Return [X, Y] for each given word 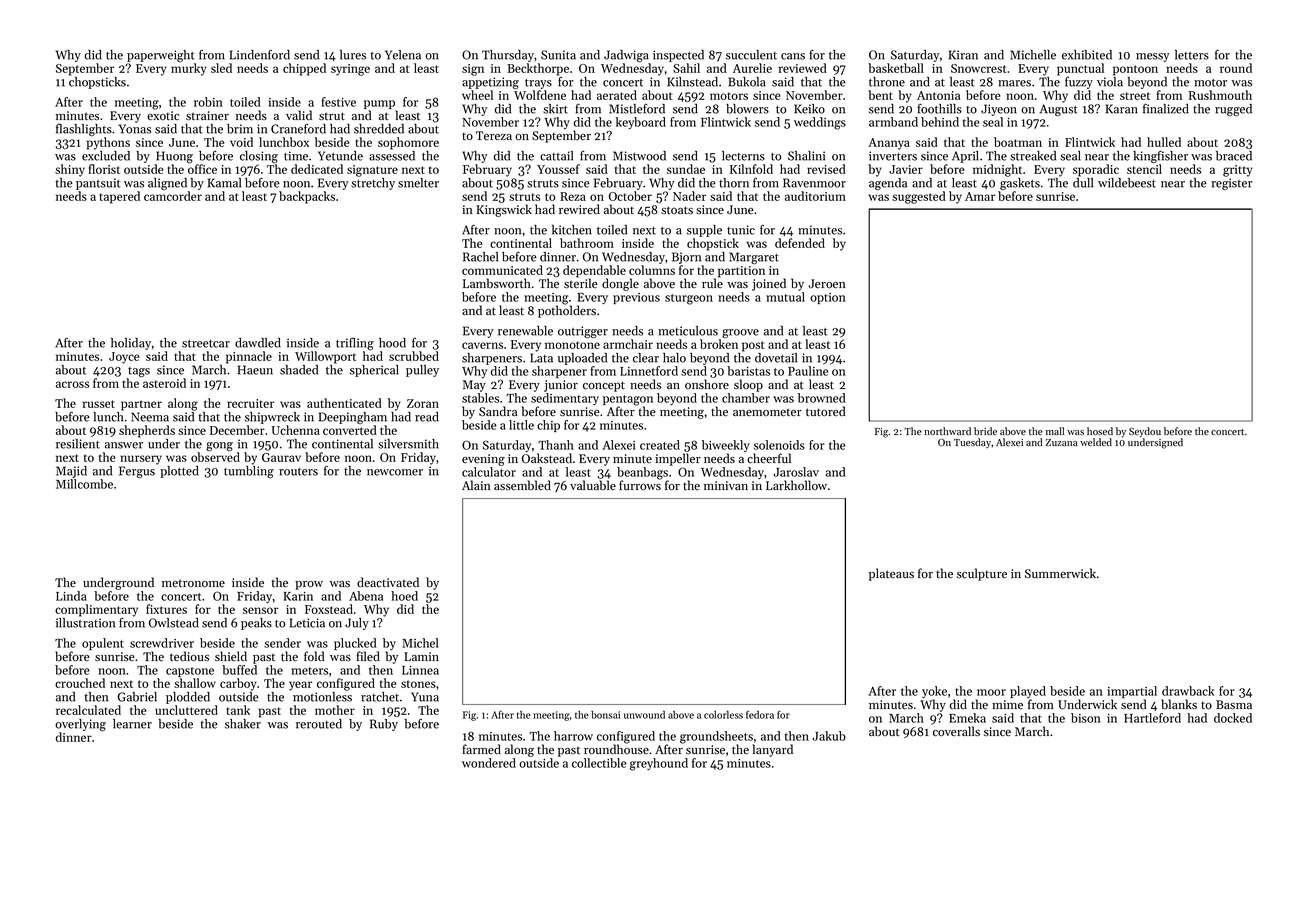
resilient [78, 444]
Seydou [1145, 432]
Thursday [508, 56]
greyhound [659, 764]
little [521, 425]
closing [259, 157]
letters [1192, 55]
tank [238, 710]
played [1028, 692]
